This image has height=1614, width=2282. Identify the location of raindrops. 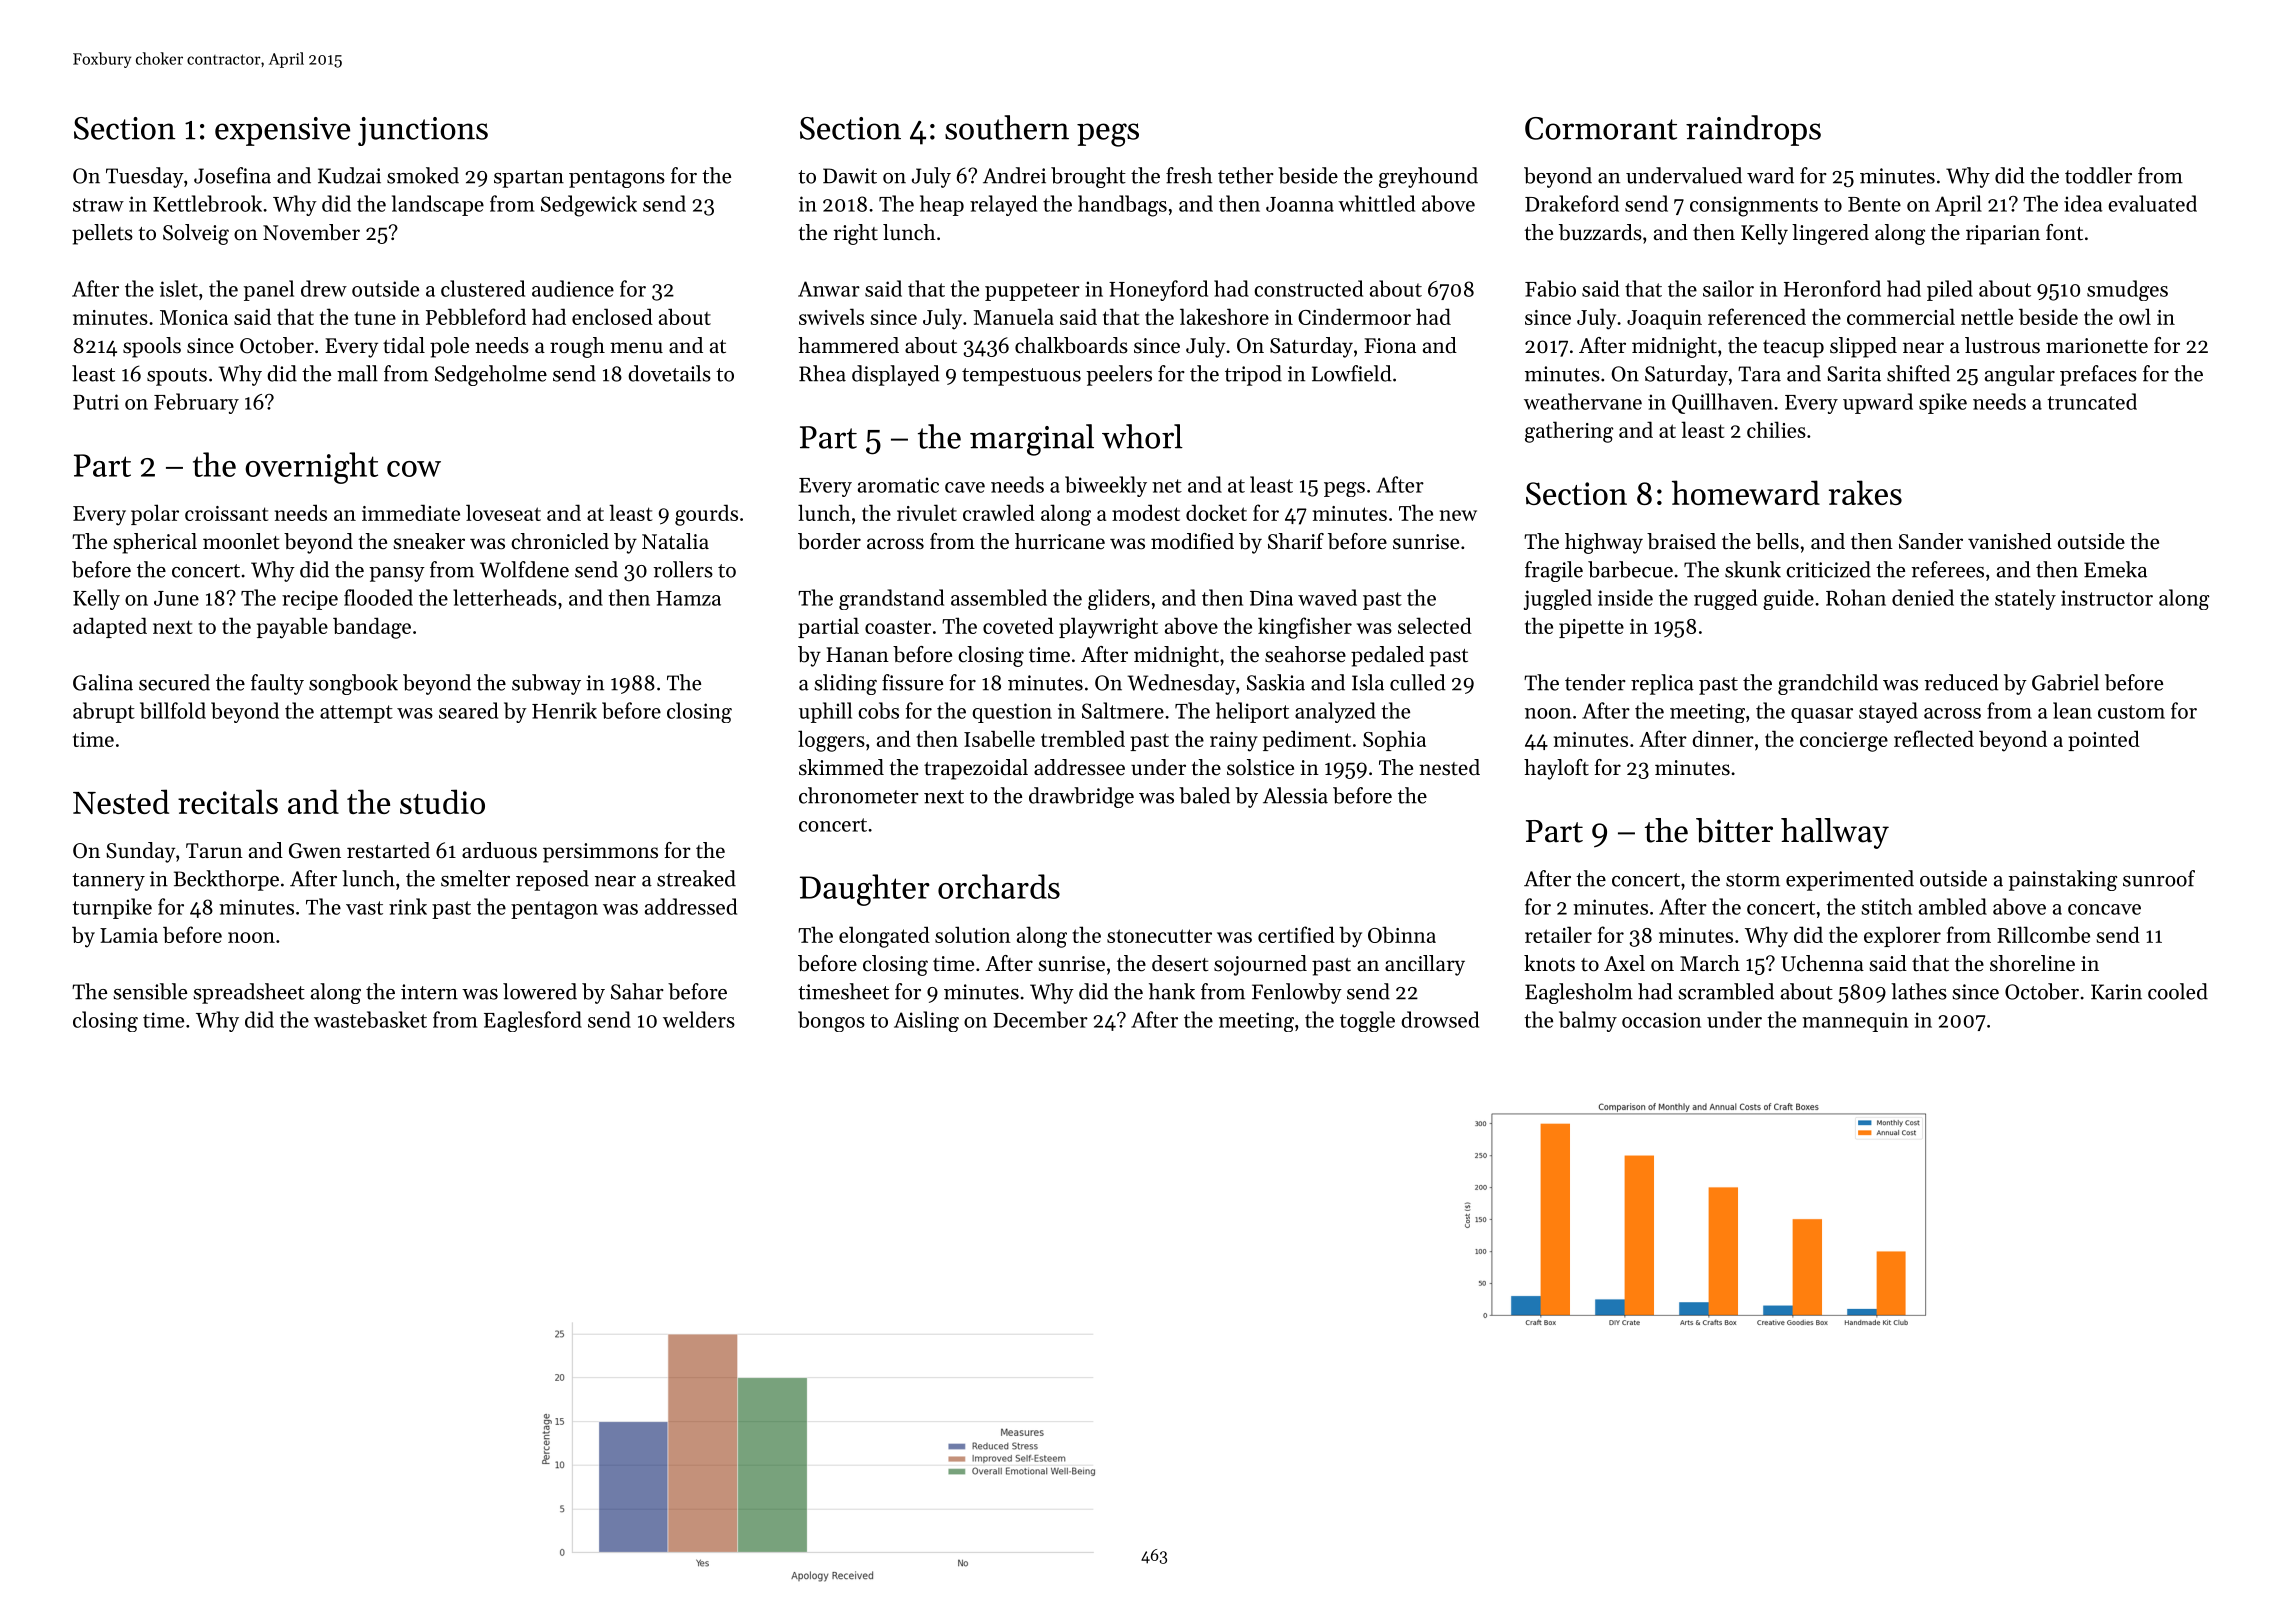
(1753, 130).
